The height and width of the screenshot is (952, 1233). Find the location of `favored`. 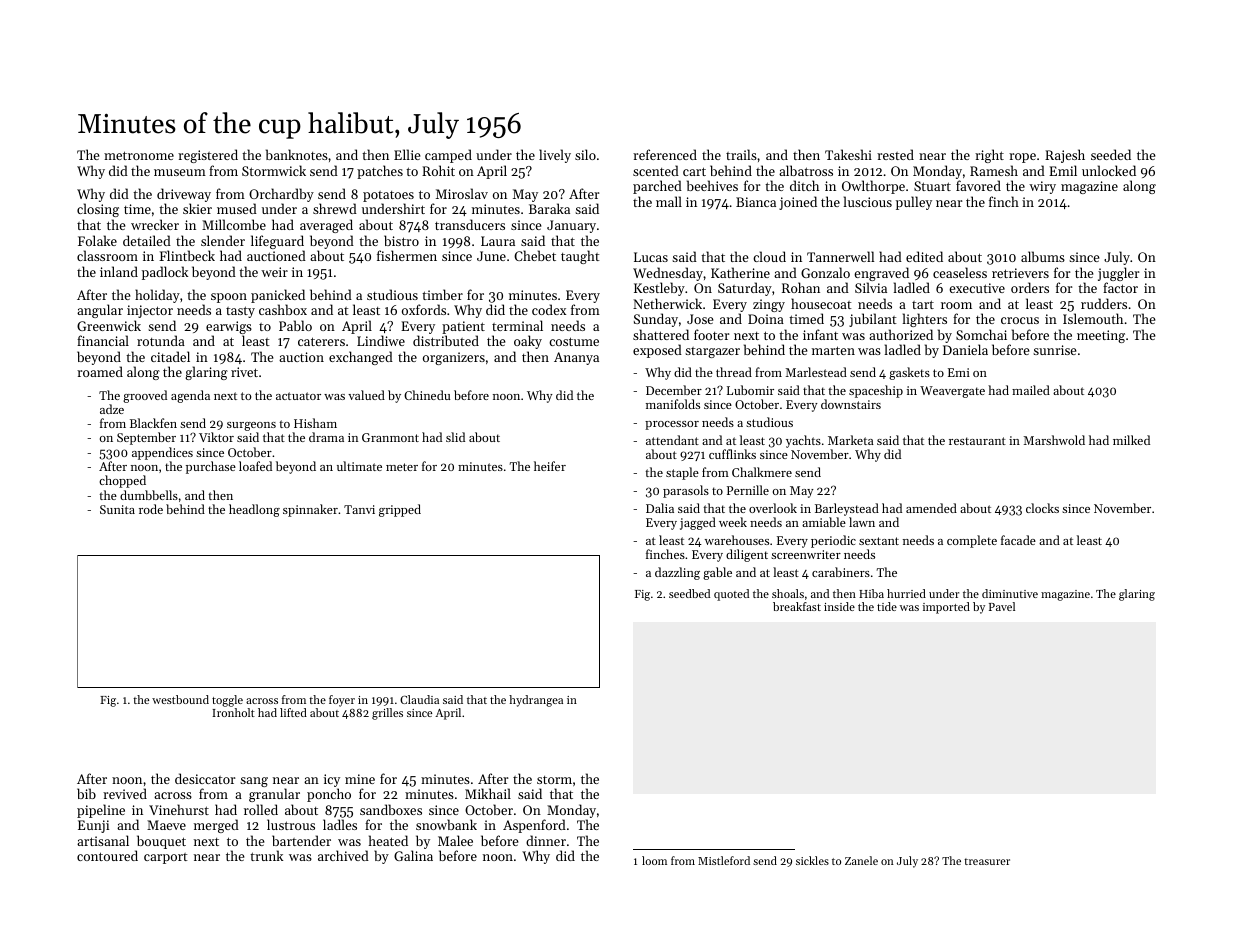

favored is located at coordinates (978, 185).
